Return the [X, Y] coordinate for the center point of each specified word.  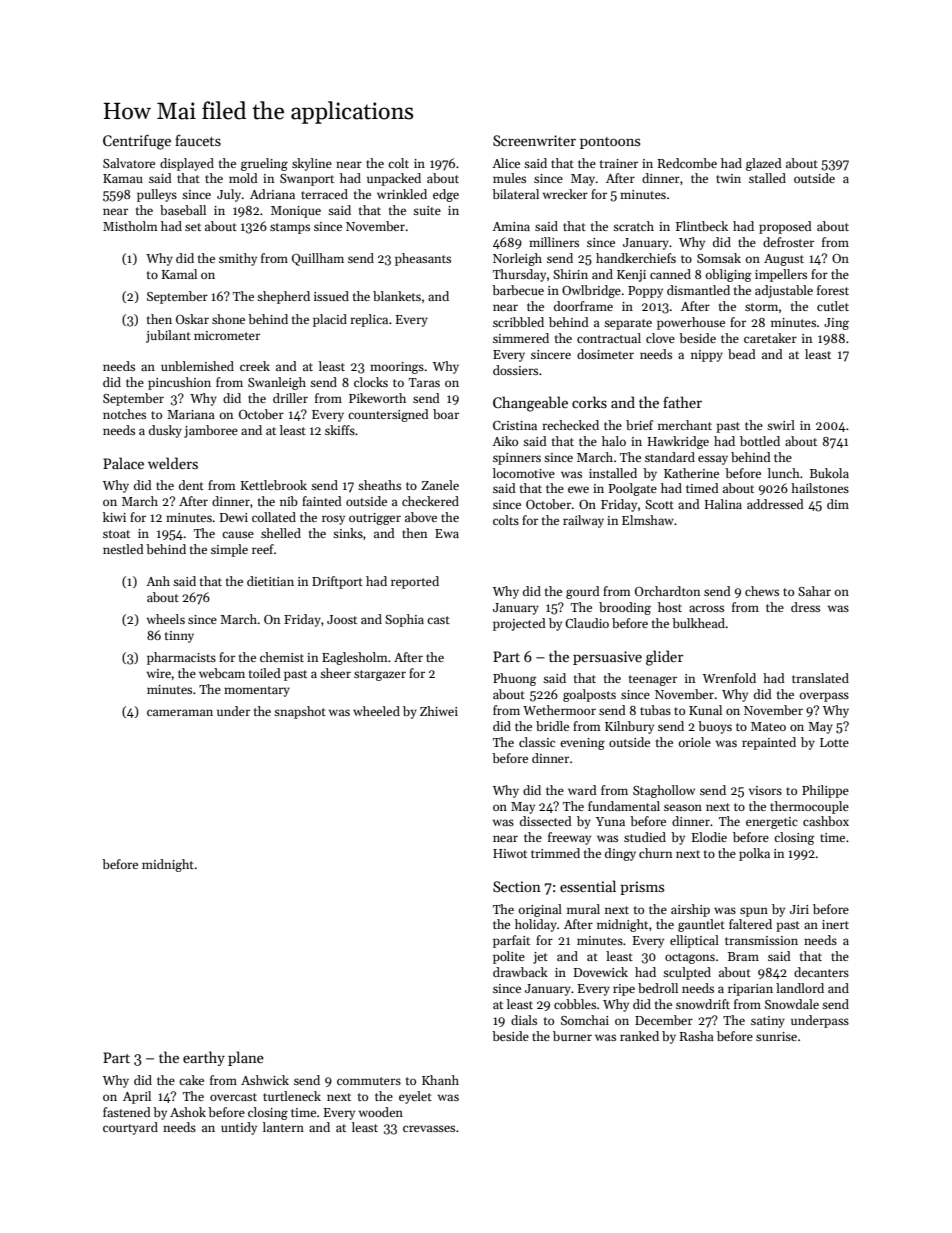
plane [246, 1058]
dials [524, 1020]
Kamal [179, 274]
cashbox [826, 821]
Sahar [814, 591]
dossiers [515, 370]
